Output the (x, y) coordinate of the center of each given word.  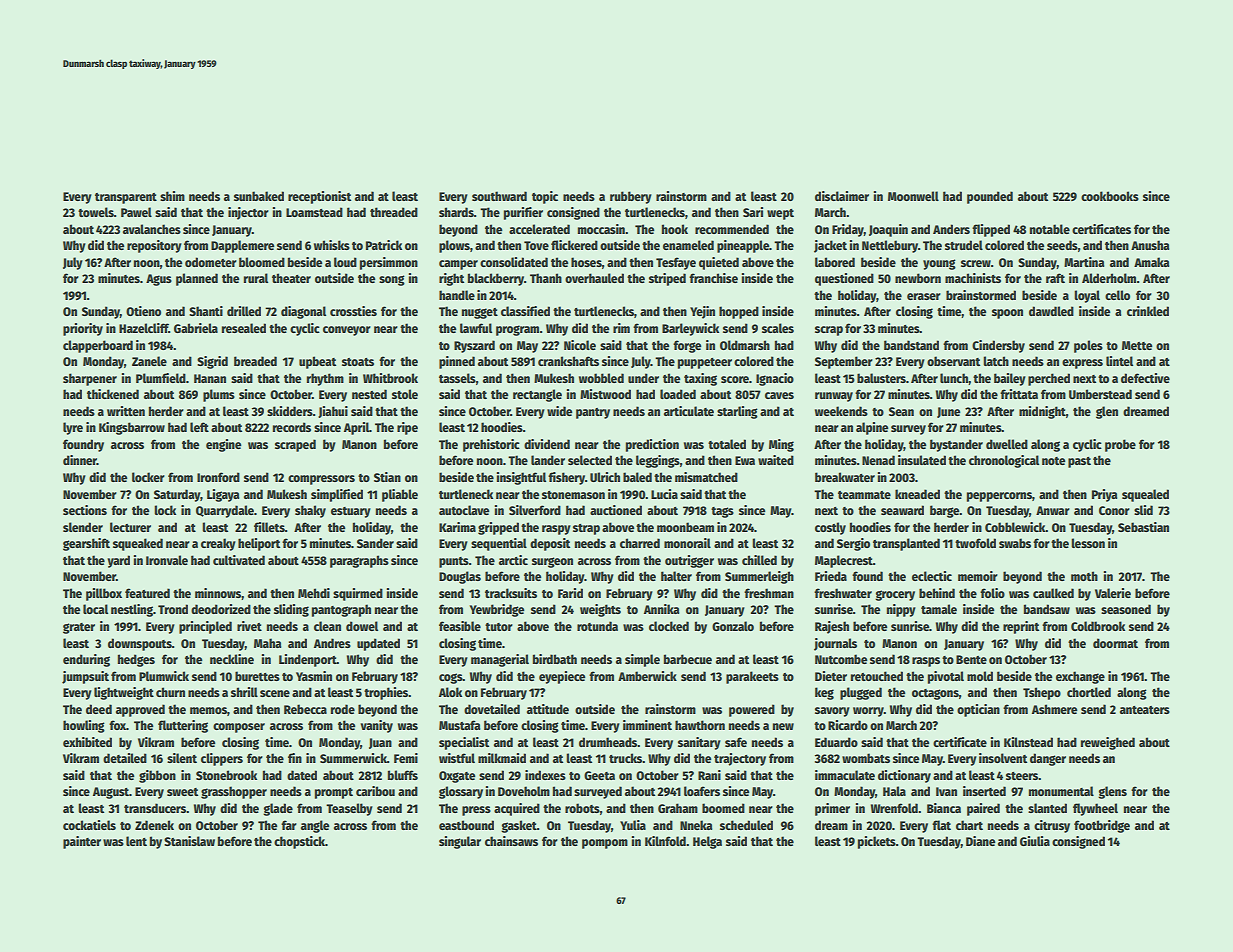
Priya (1104, 495)
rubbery (631, 197)
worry (868, 712)
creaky (218, 544)
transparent (126, 198)
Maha (267, 643)
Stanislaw (189, 841)
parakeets (752, 677)
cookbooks (1110, 196)
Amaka (1151, 262)
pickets (877, 842)
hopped (739, 312)
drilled (244, 311)
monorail (687, 543)
